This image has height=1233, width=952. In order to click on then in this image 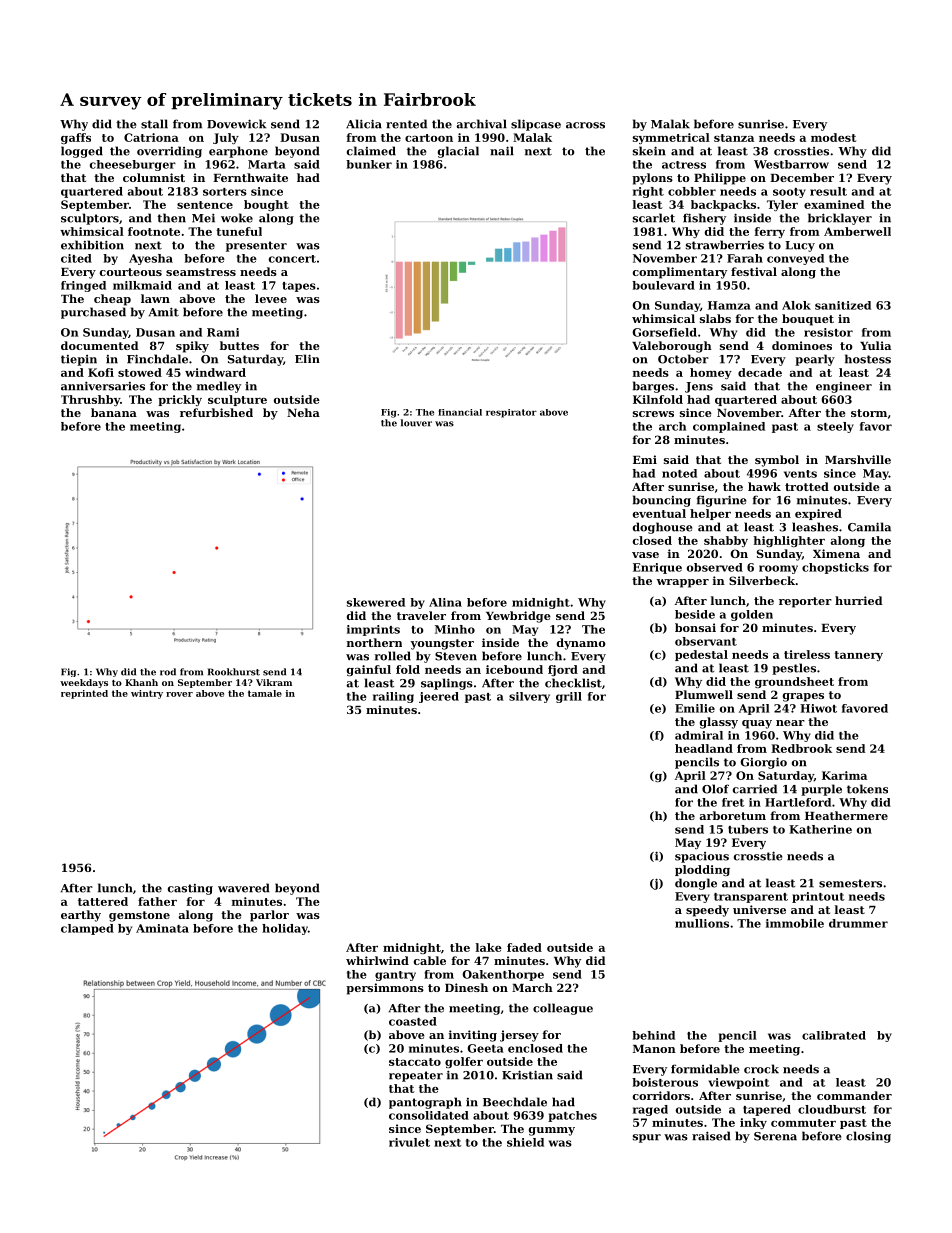, I will do `click(171, 218)`.
